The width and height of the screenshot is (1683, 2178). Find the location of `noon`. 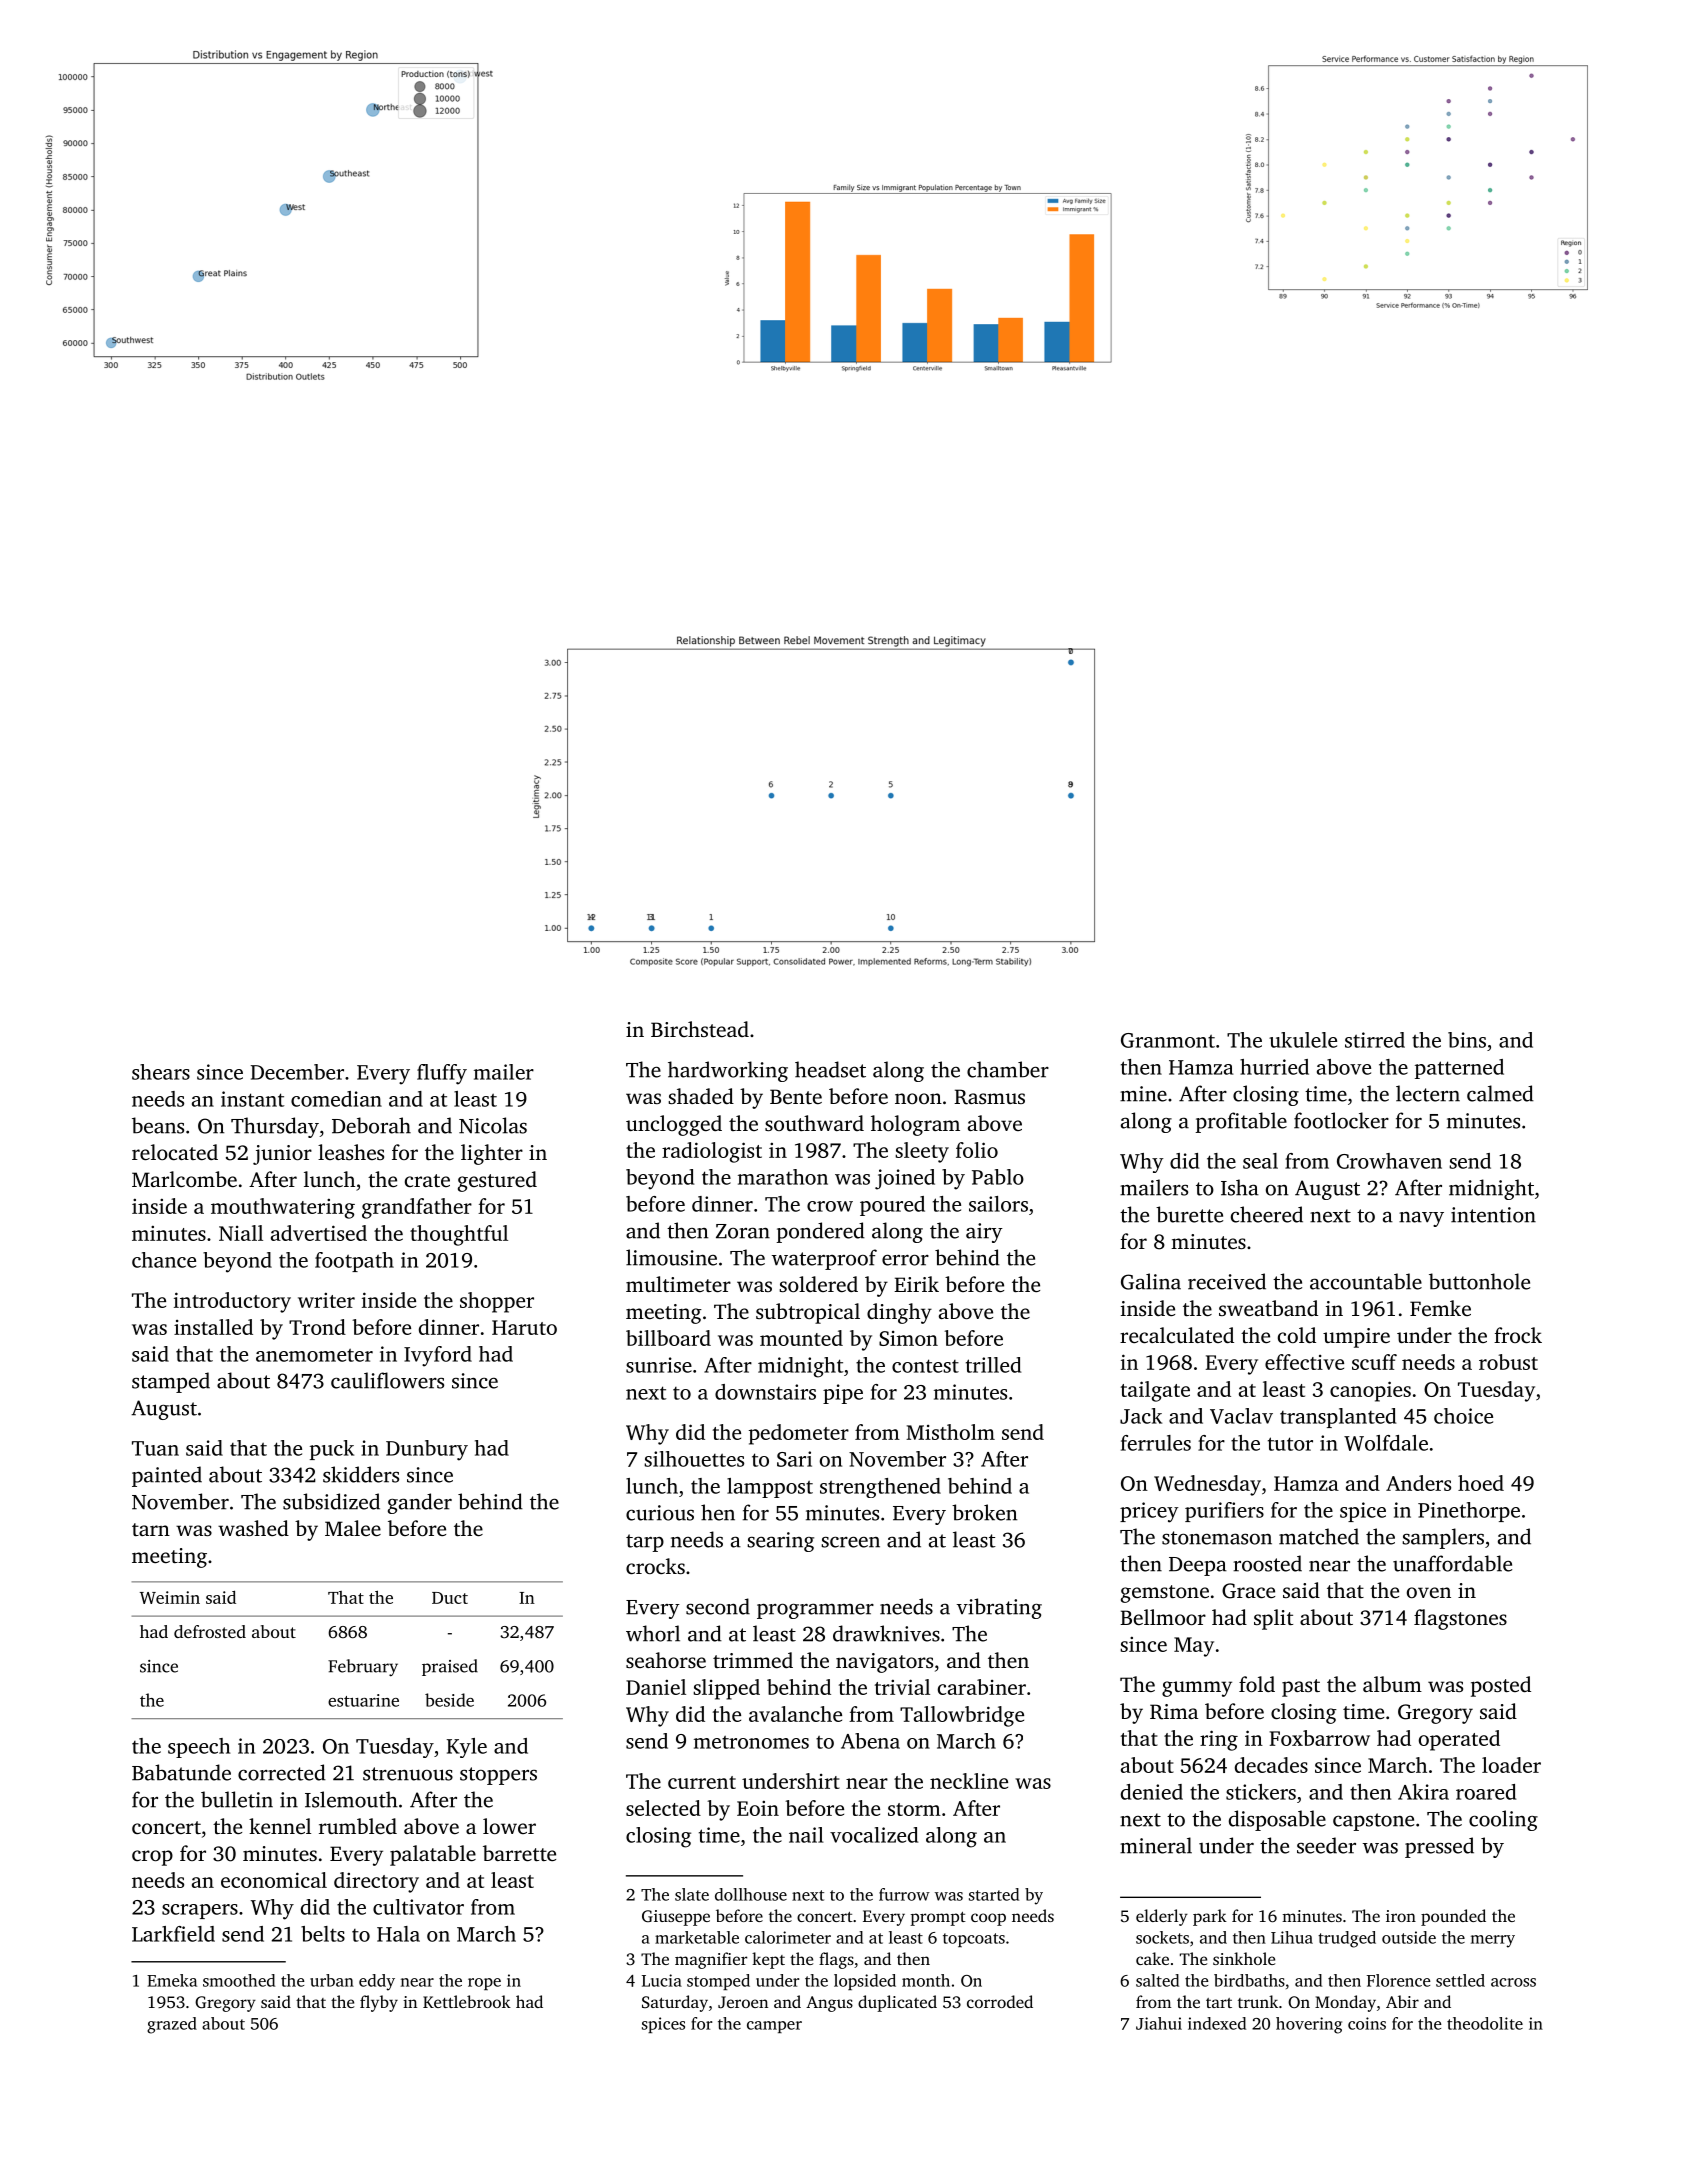

noon is located at coordinates (918, 1098).
